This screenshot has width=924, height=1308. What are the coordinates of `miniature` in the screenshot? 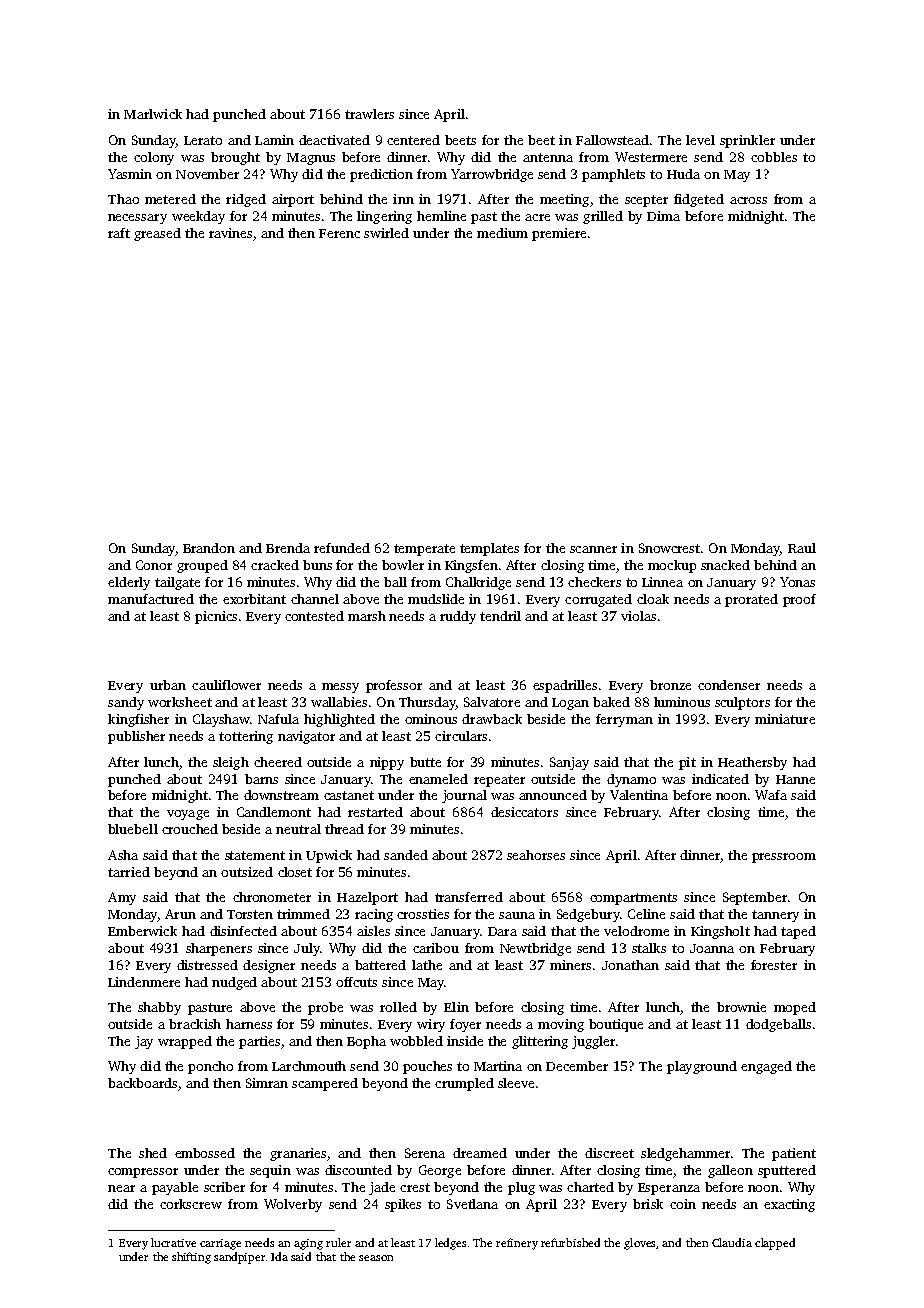 It's located at (785, 719).
